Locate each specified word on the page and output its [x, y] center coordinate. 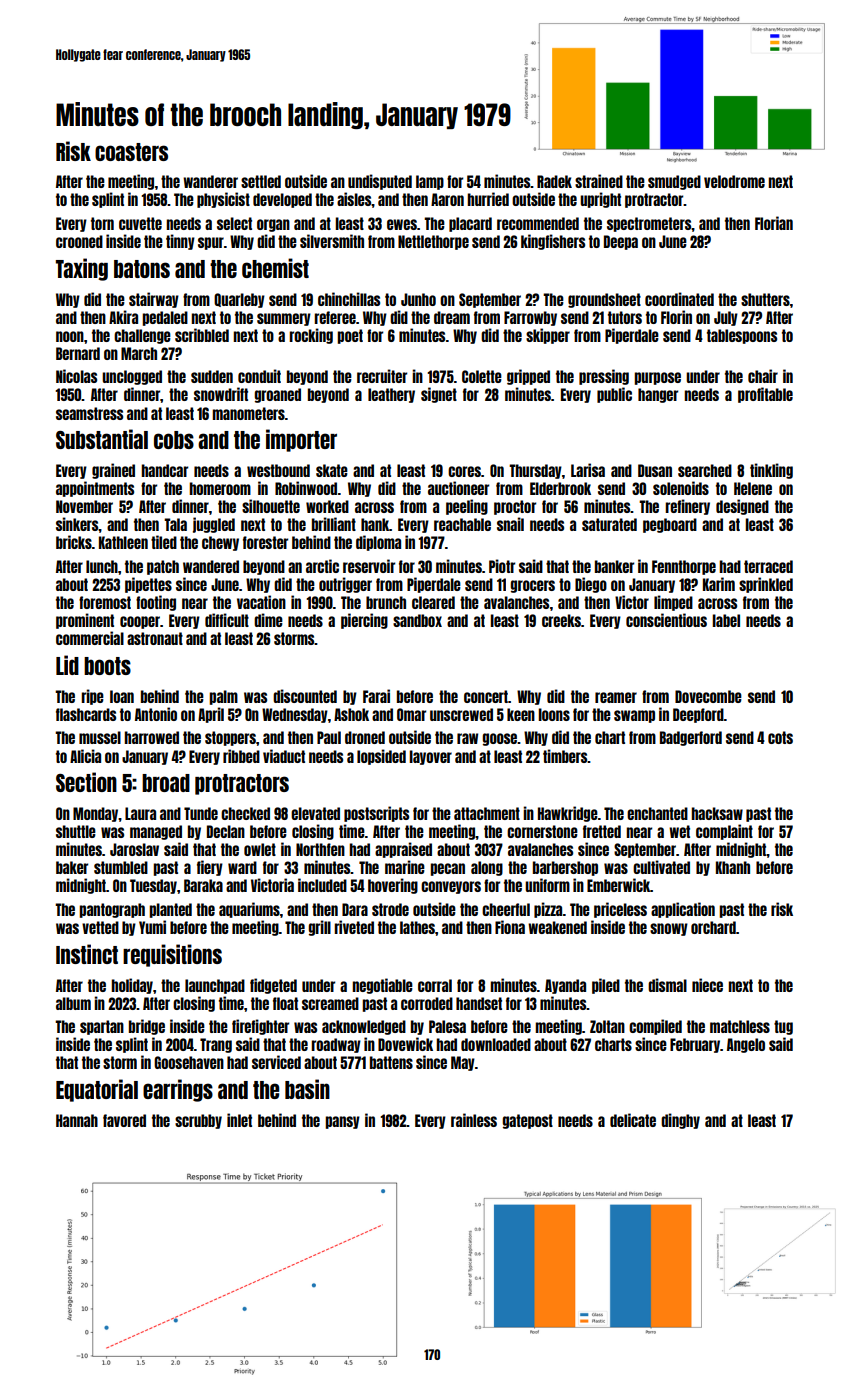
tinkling [771, 471]
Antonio [156, 714]
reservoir [369, 566]
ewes [402, 224]
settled [261, 181]
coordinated [679, 299]
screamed [330, 1003]
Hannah [77, 1120]
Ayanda [565, 986]
